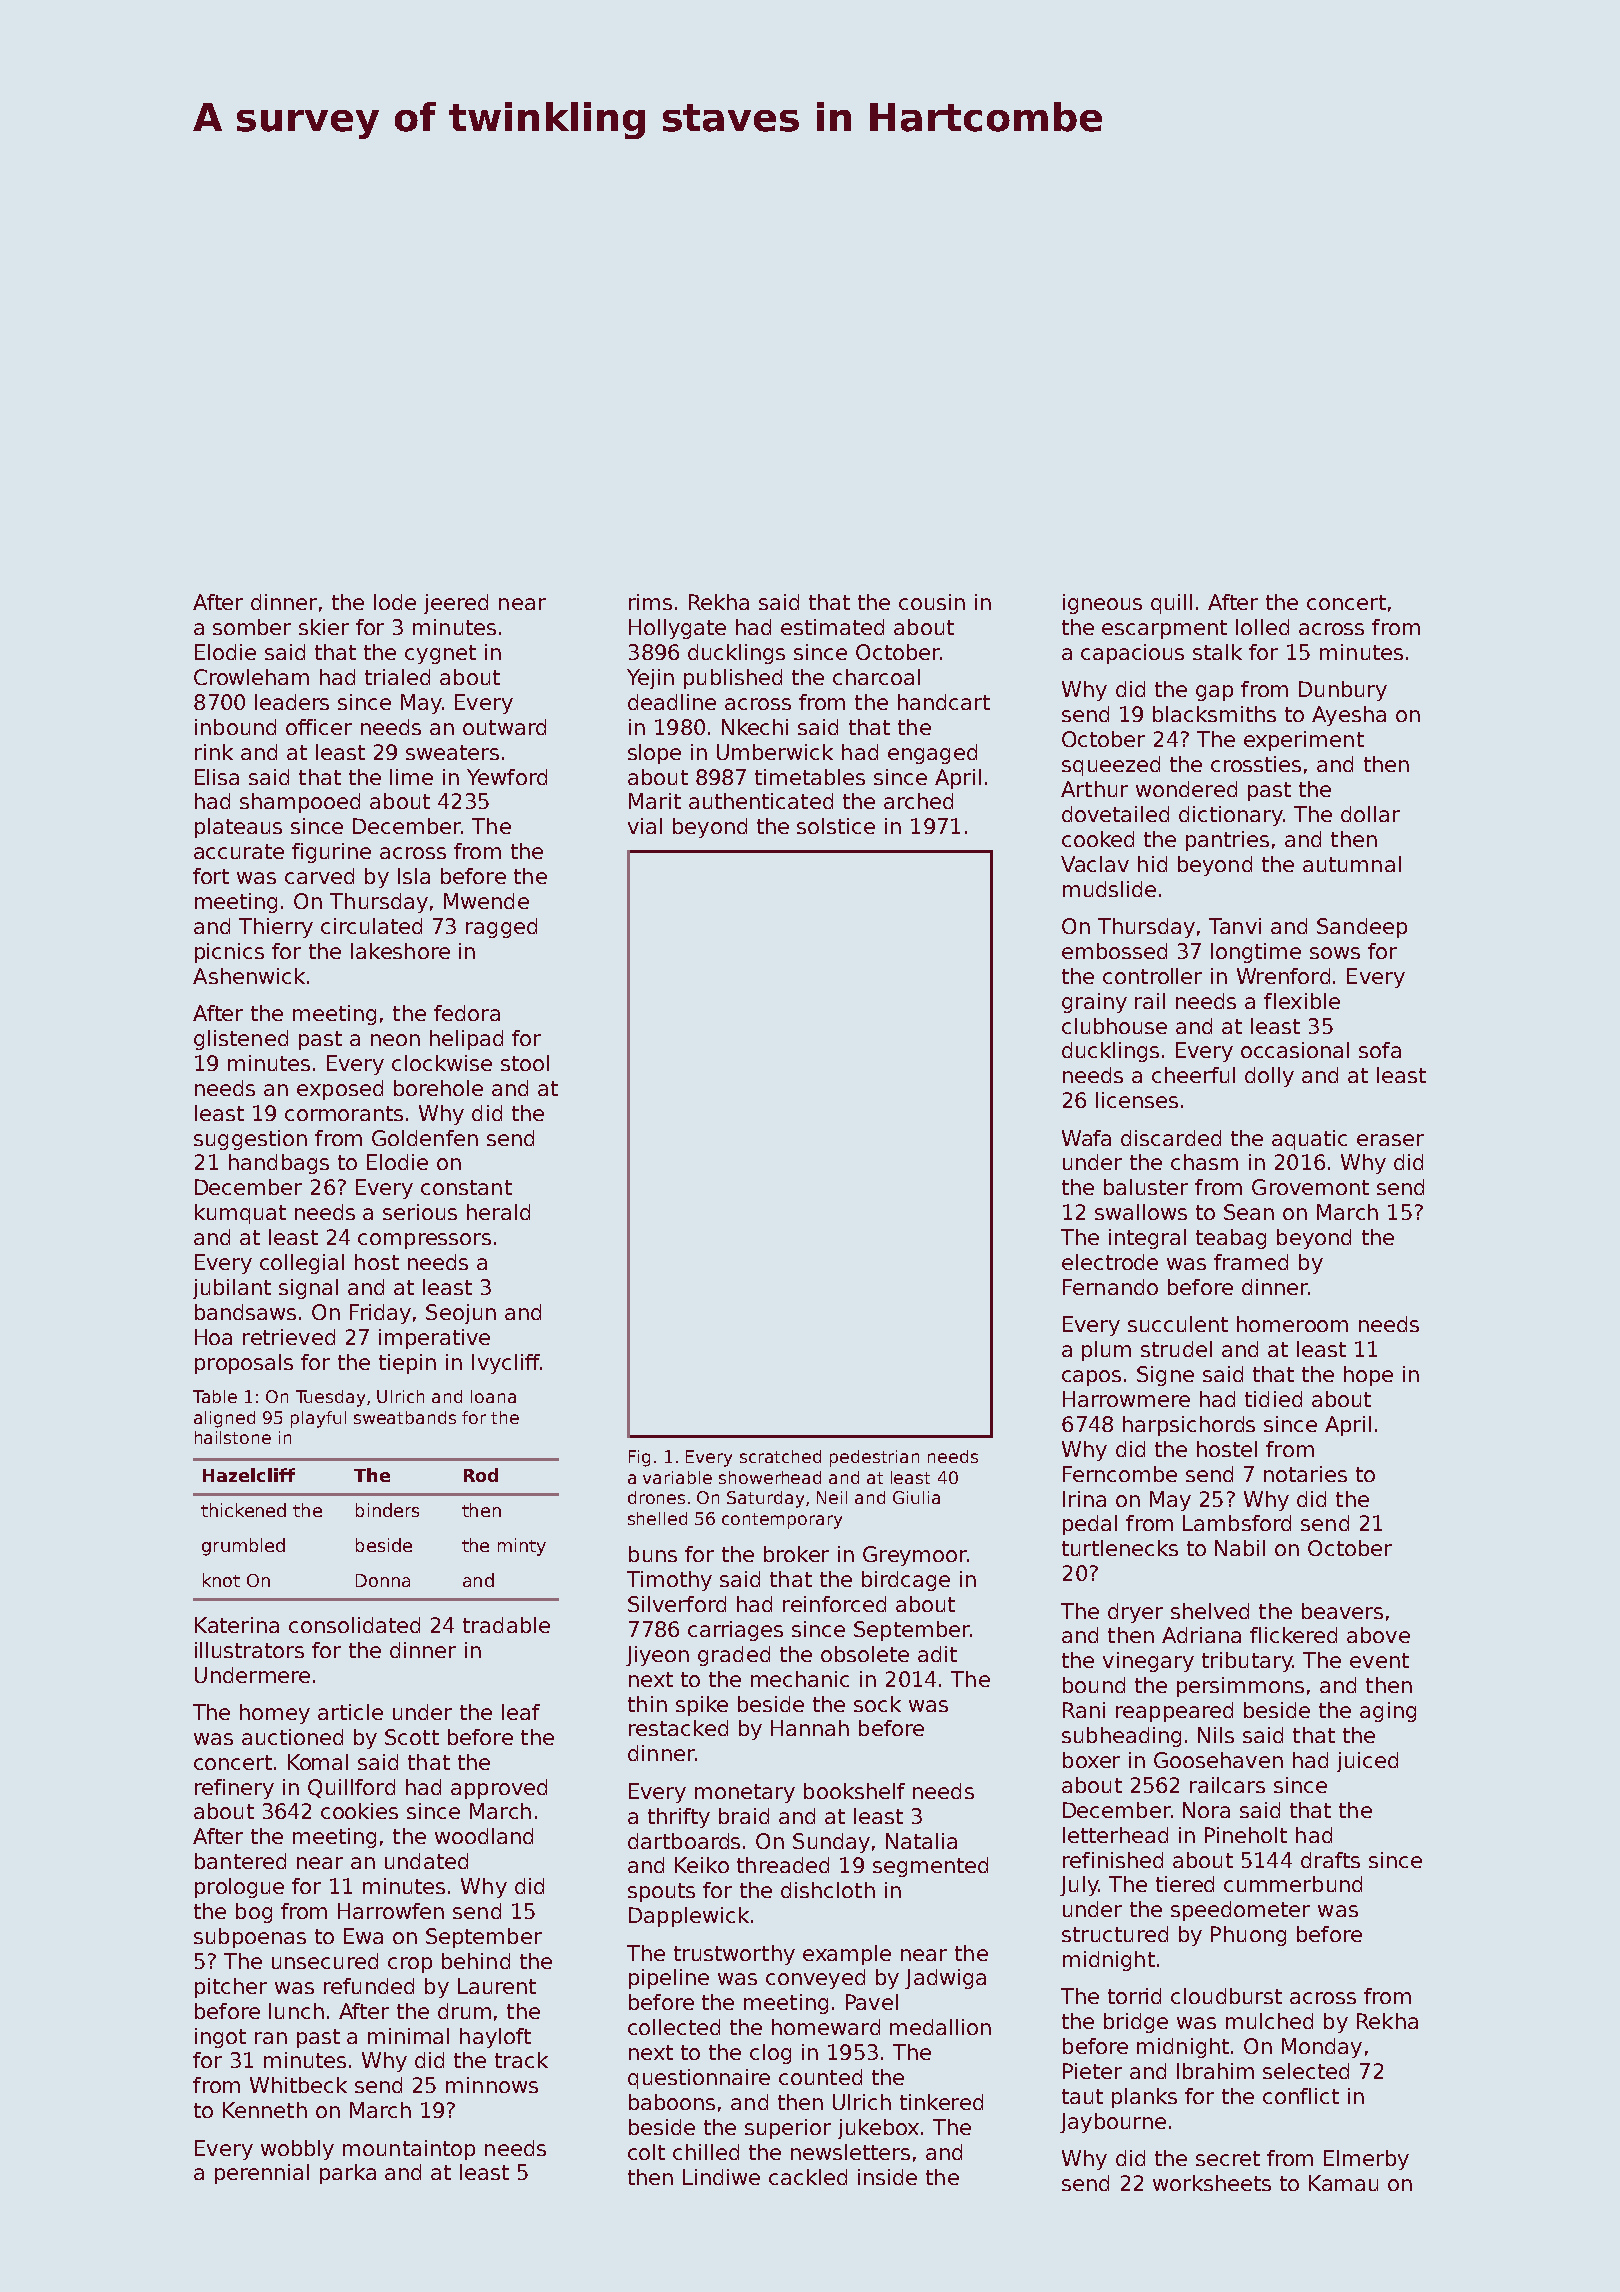 The height and width of the screenshot is (2292, 1620). Describe the element at coordinates (400, 951) in the screenshot. I see `lakeshore` at that location.
